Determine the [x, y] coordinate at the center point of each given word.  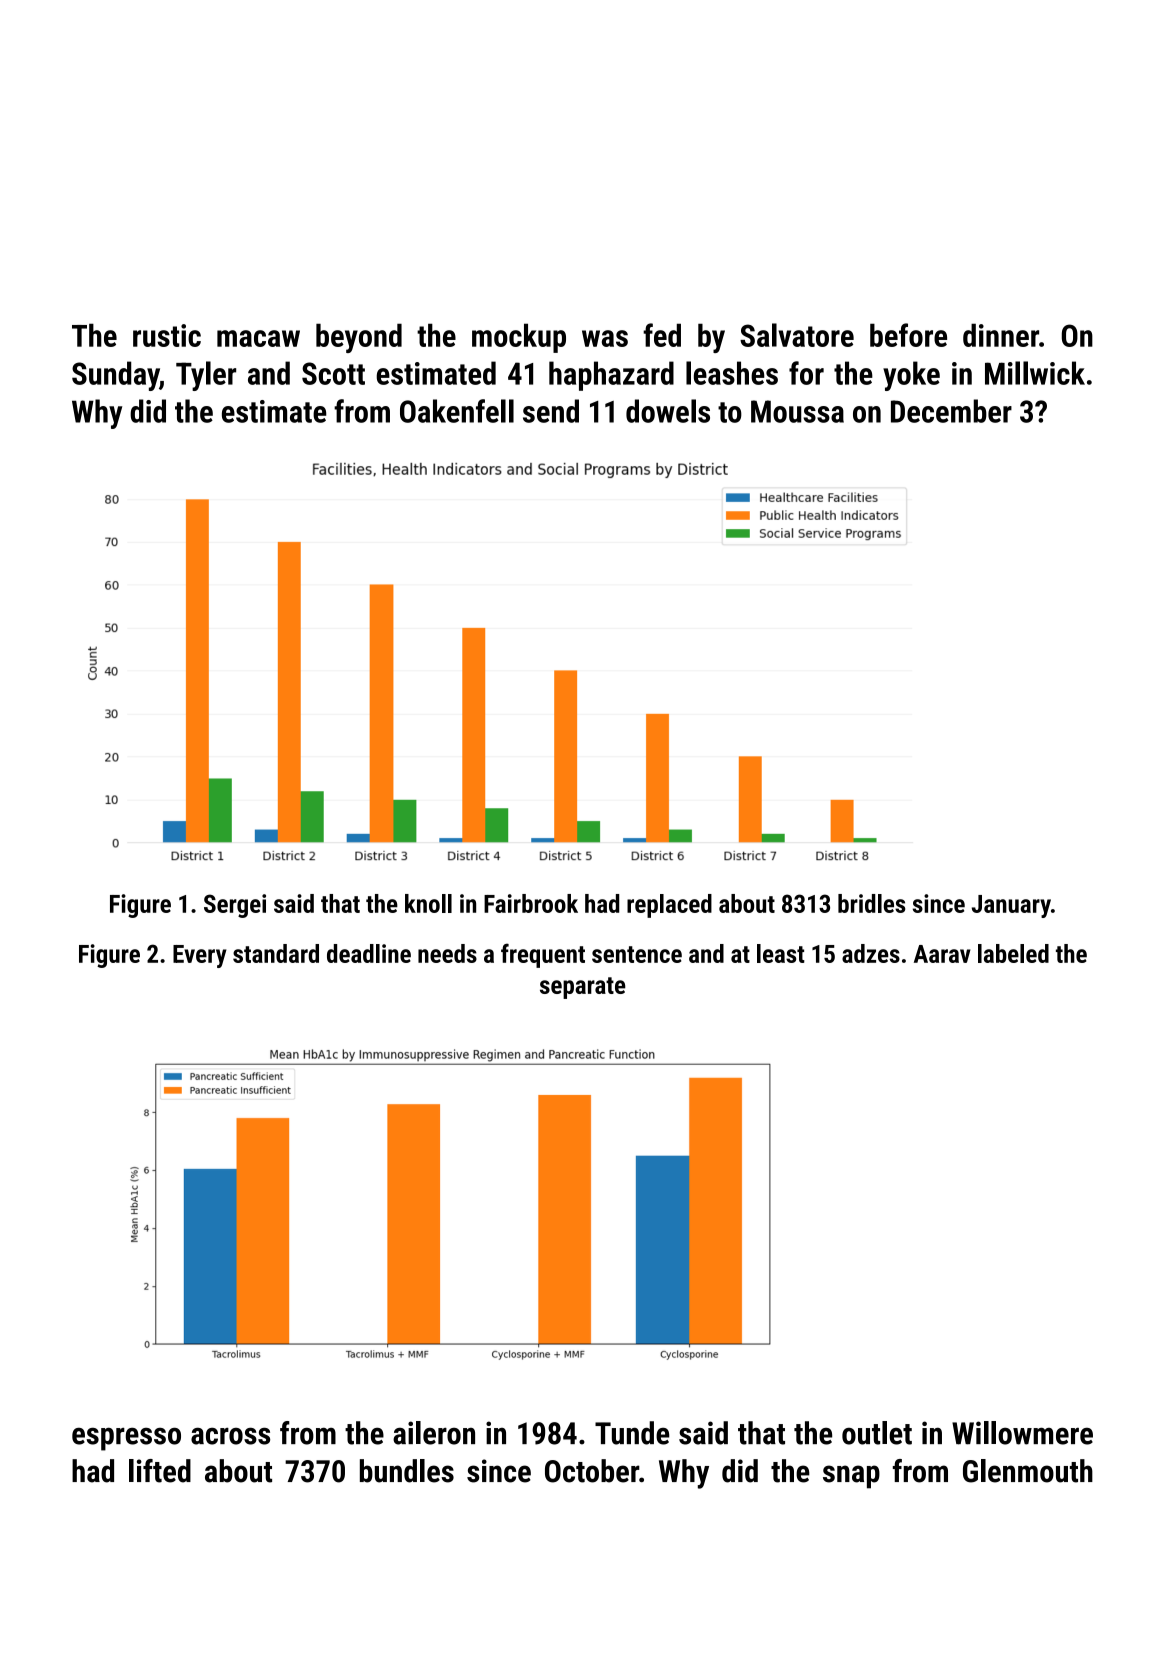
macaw [258, 338]
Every [200, 956]
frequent [543, 955]
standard [276, 953]
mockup [519, 338]
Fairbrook [531, 903]
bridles [871, 903]
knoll [428, 903]
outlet [877, 1433]
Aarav [942, 954]
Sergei [235, 906]
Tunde [632, 1433]
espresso [126, 1439]
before [908, 335]
